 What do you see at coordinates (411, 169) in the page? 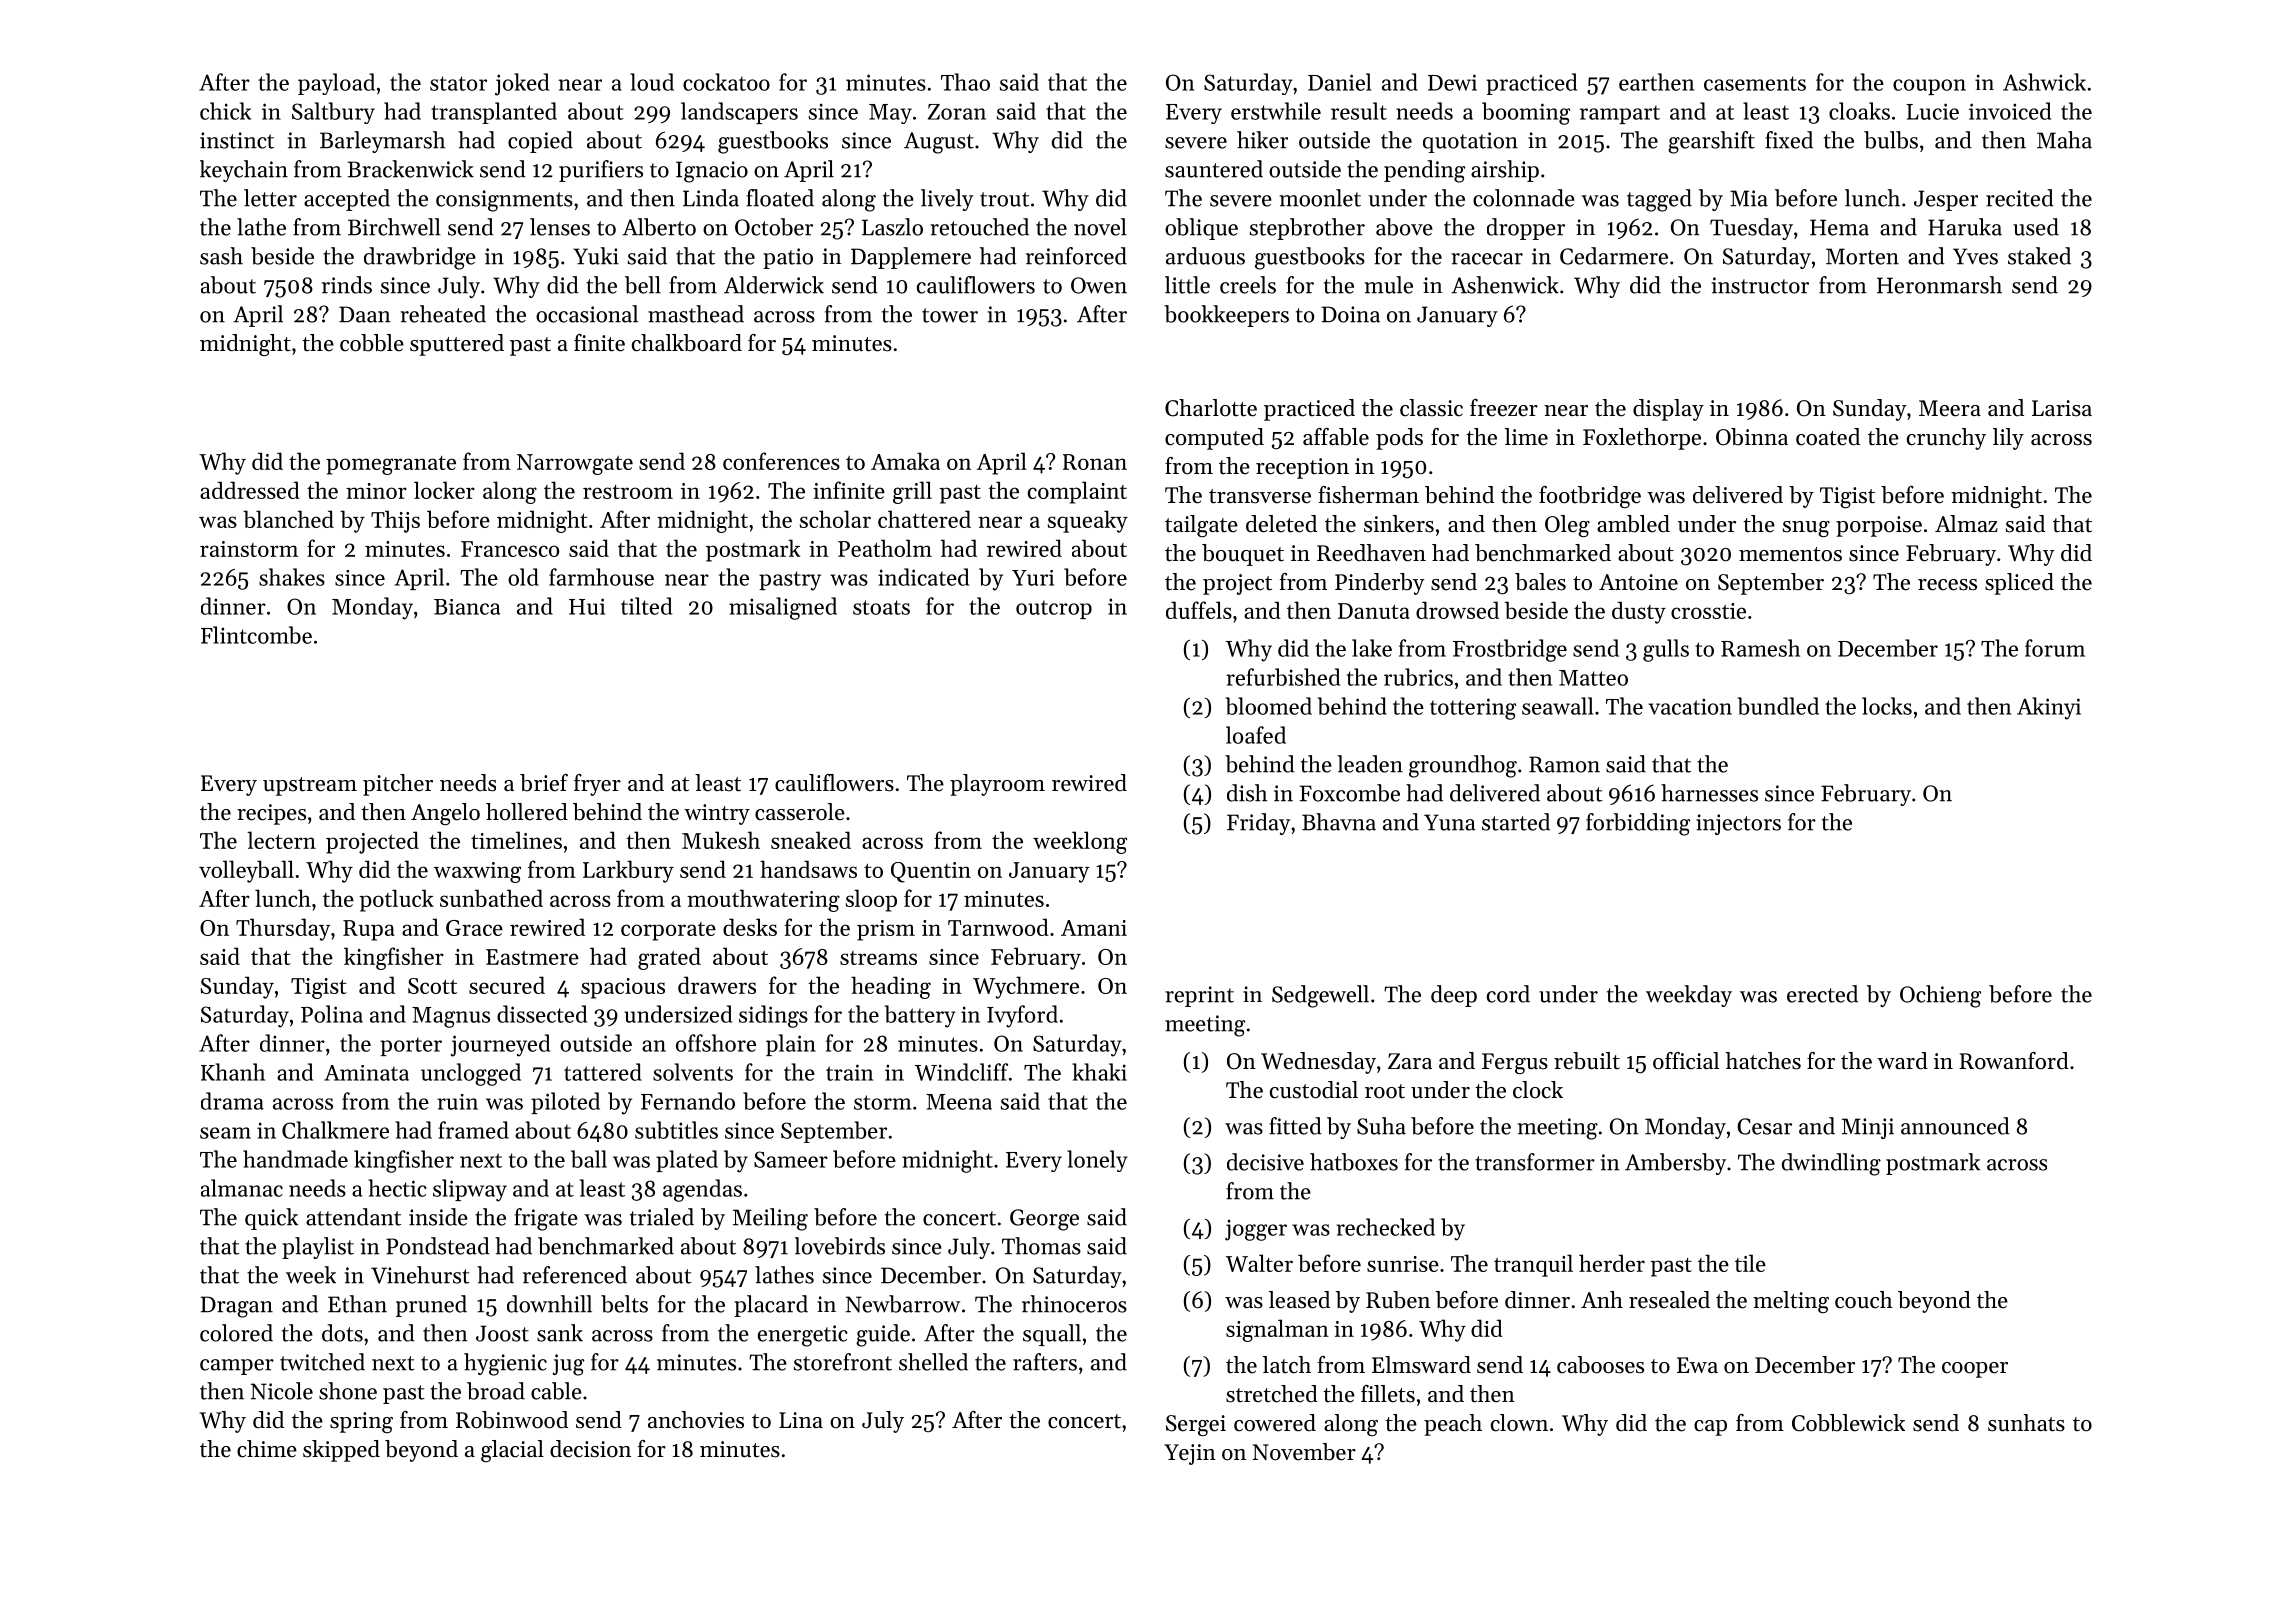
I see `Brackenwick` at bounding box center [411, 169].
